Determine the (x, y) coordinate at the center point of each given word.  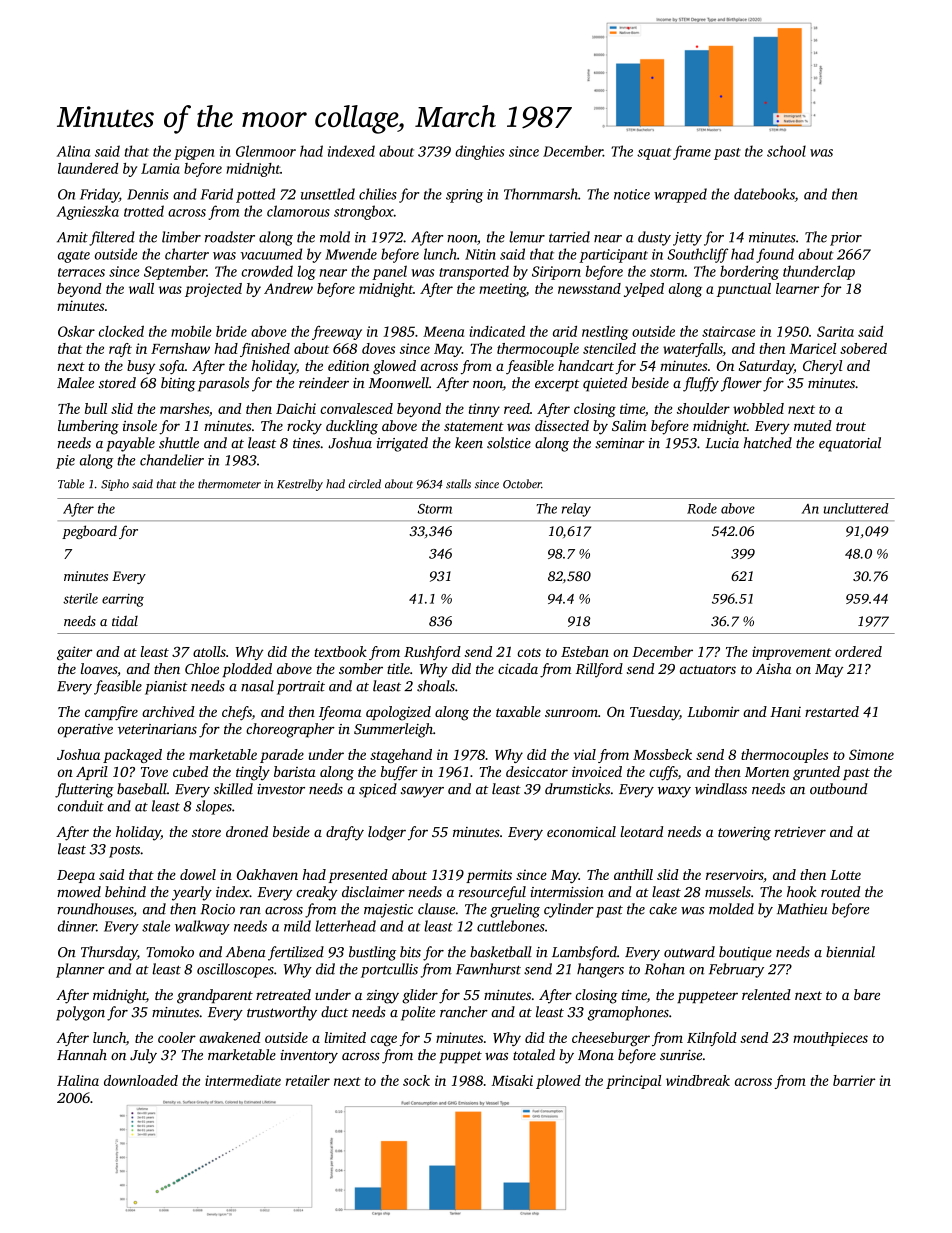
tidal (125, 621)
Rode (702, 508)
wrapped (680, 195)
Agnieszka (88, 212)
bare (867, 994)
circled (365, 484)
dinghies (479, 152)
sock (416, 1080)
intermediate (243, 1080)
